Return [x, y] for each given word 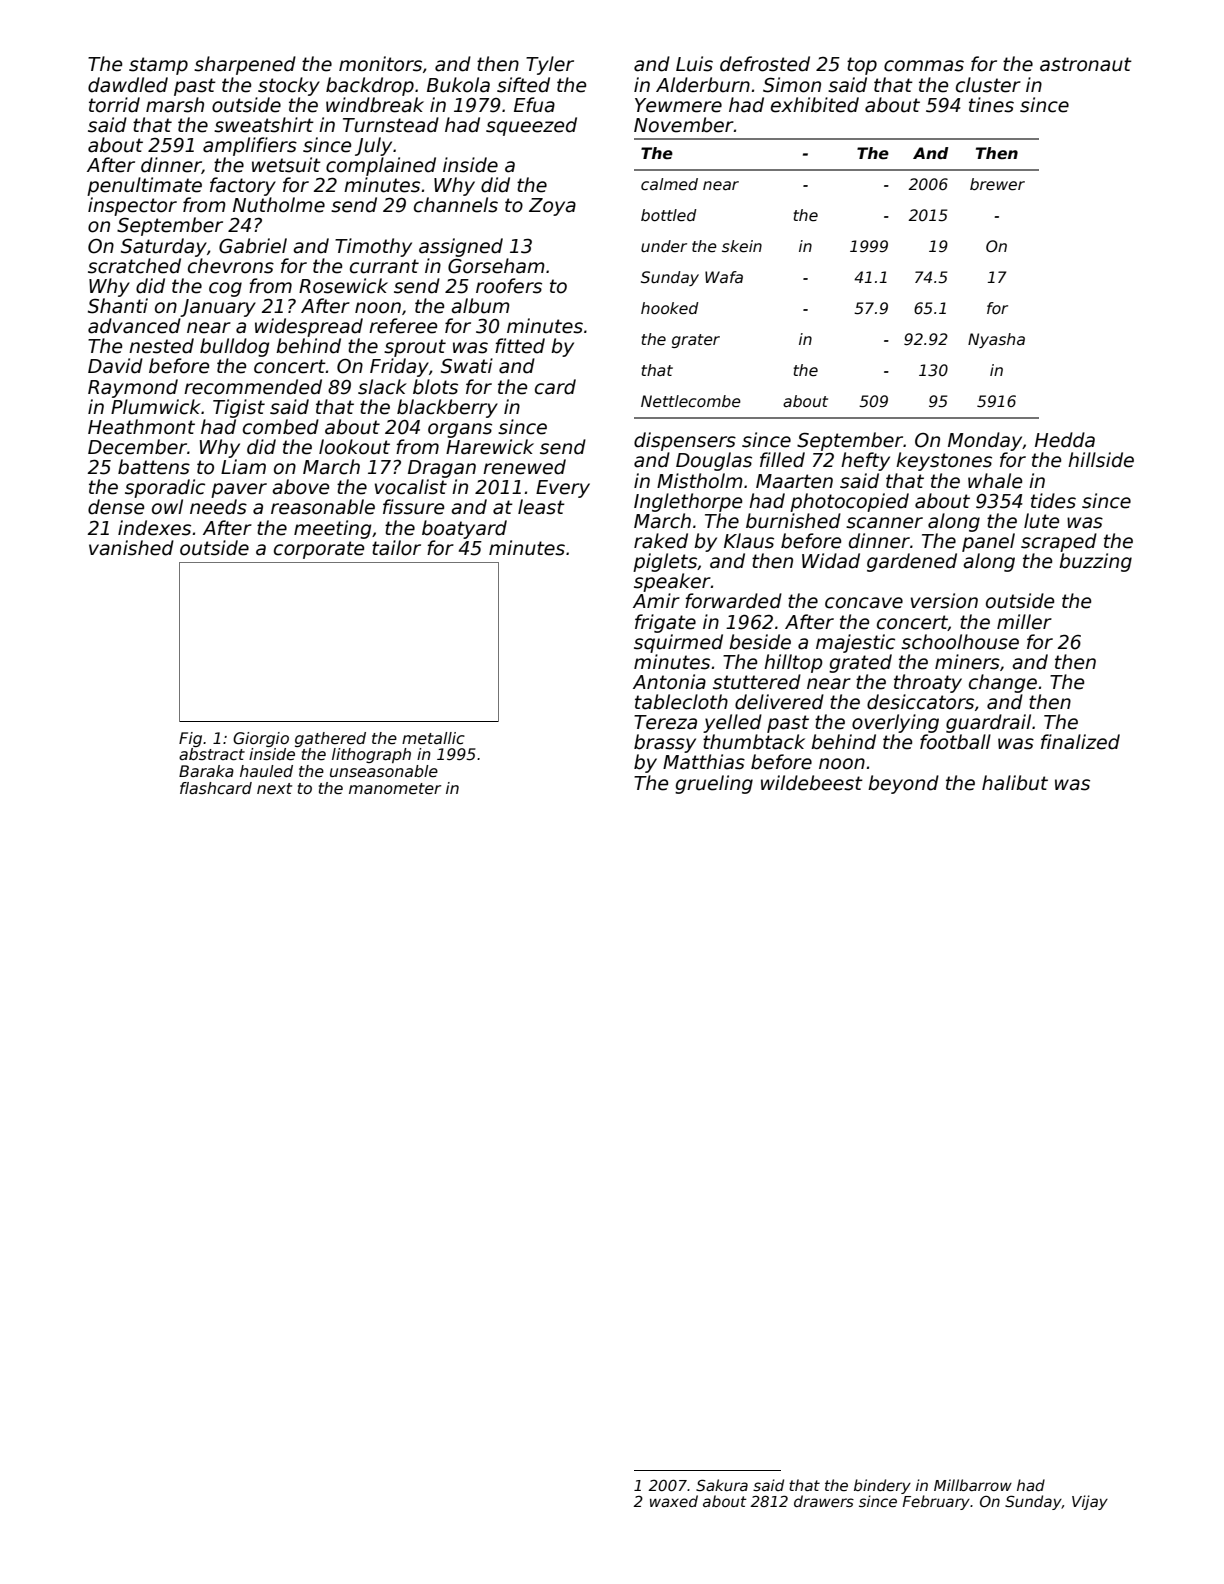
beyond [903, 784]
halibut [1015, 783]
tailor [396, 548]
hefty [865, 461]
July [373, 146]
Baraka [206, 771]
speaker [672, 582]
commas [924, 66]
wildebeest [812, 783]
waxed [674, 1501]
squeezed [531, 126]
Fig [190, 739]
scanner [884, 523]
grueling [714, 784]
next [274, 788]
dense [116, 507]
